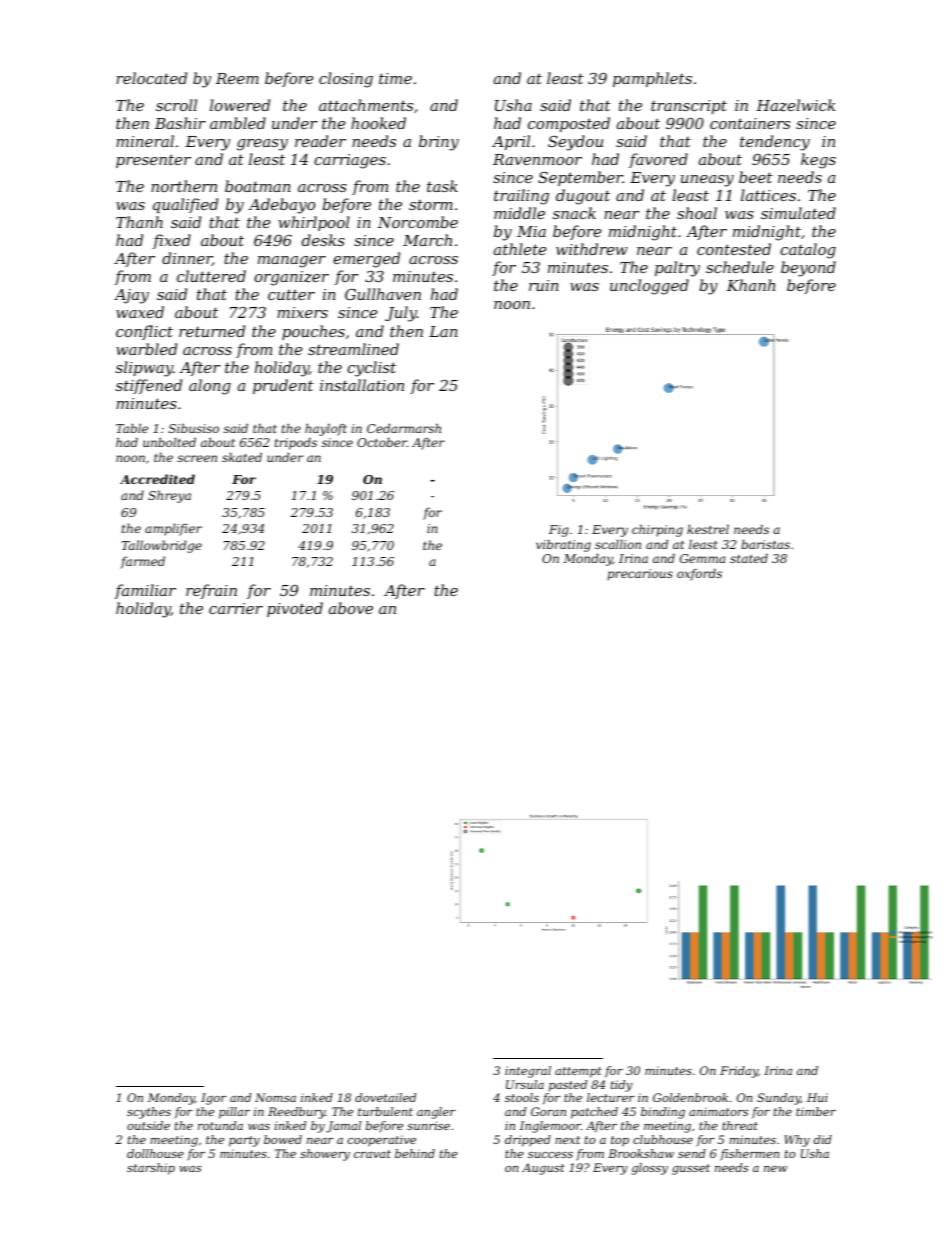 This screenshot has height=1233, width=952. I want to click on trailing, so click(521, 197).
